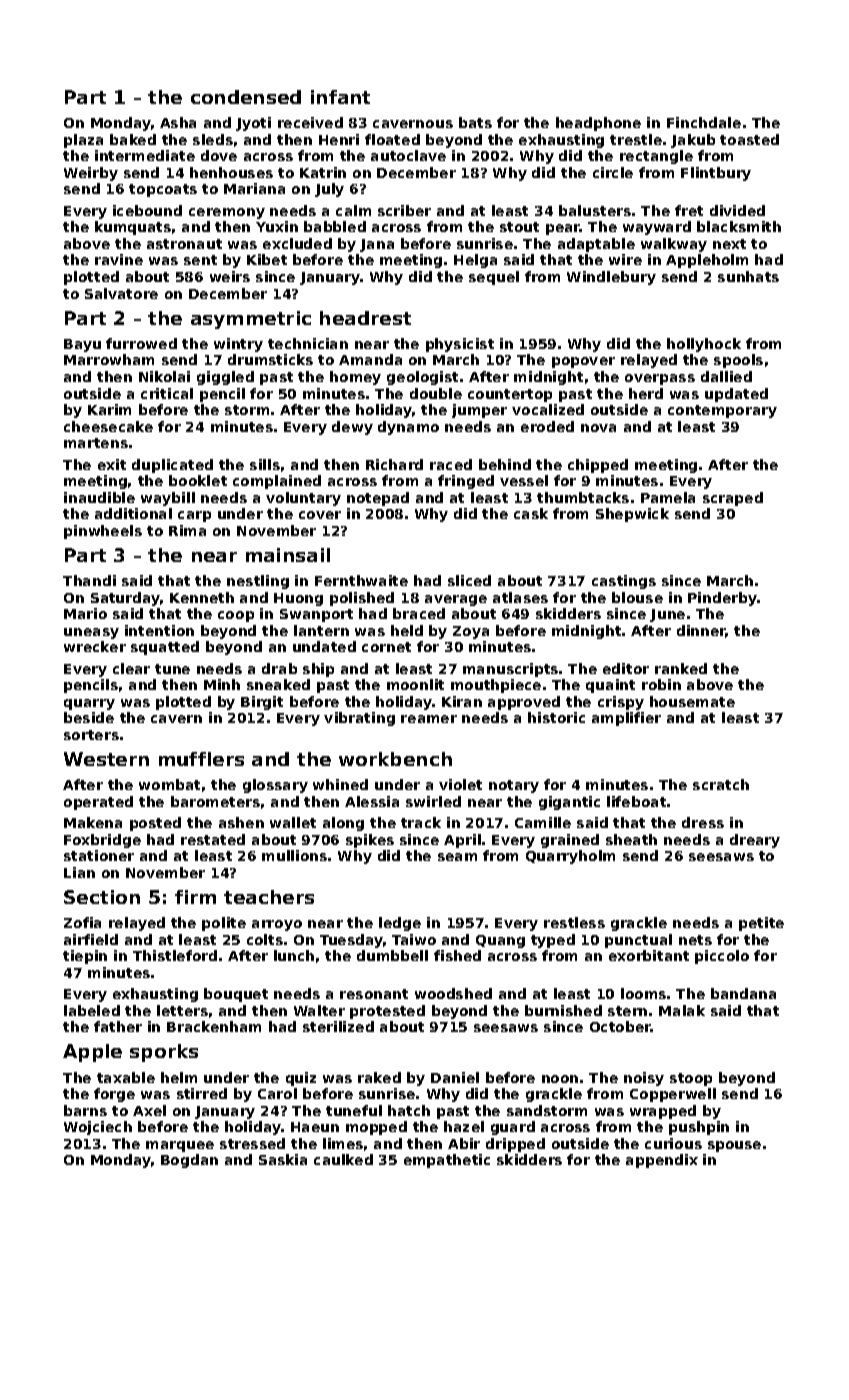 The image size is (849, 1400). What do you see at coordinates (133, 139) in the screenshot?
I see `baked` at bounding box center [133, 139].
